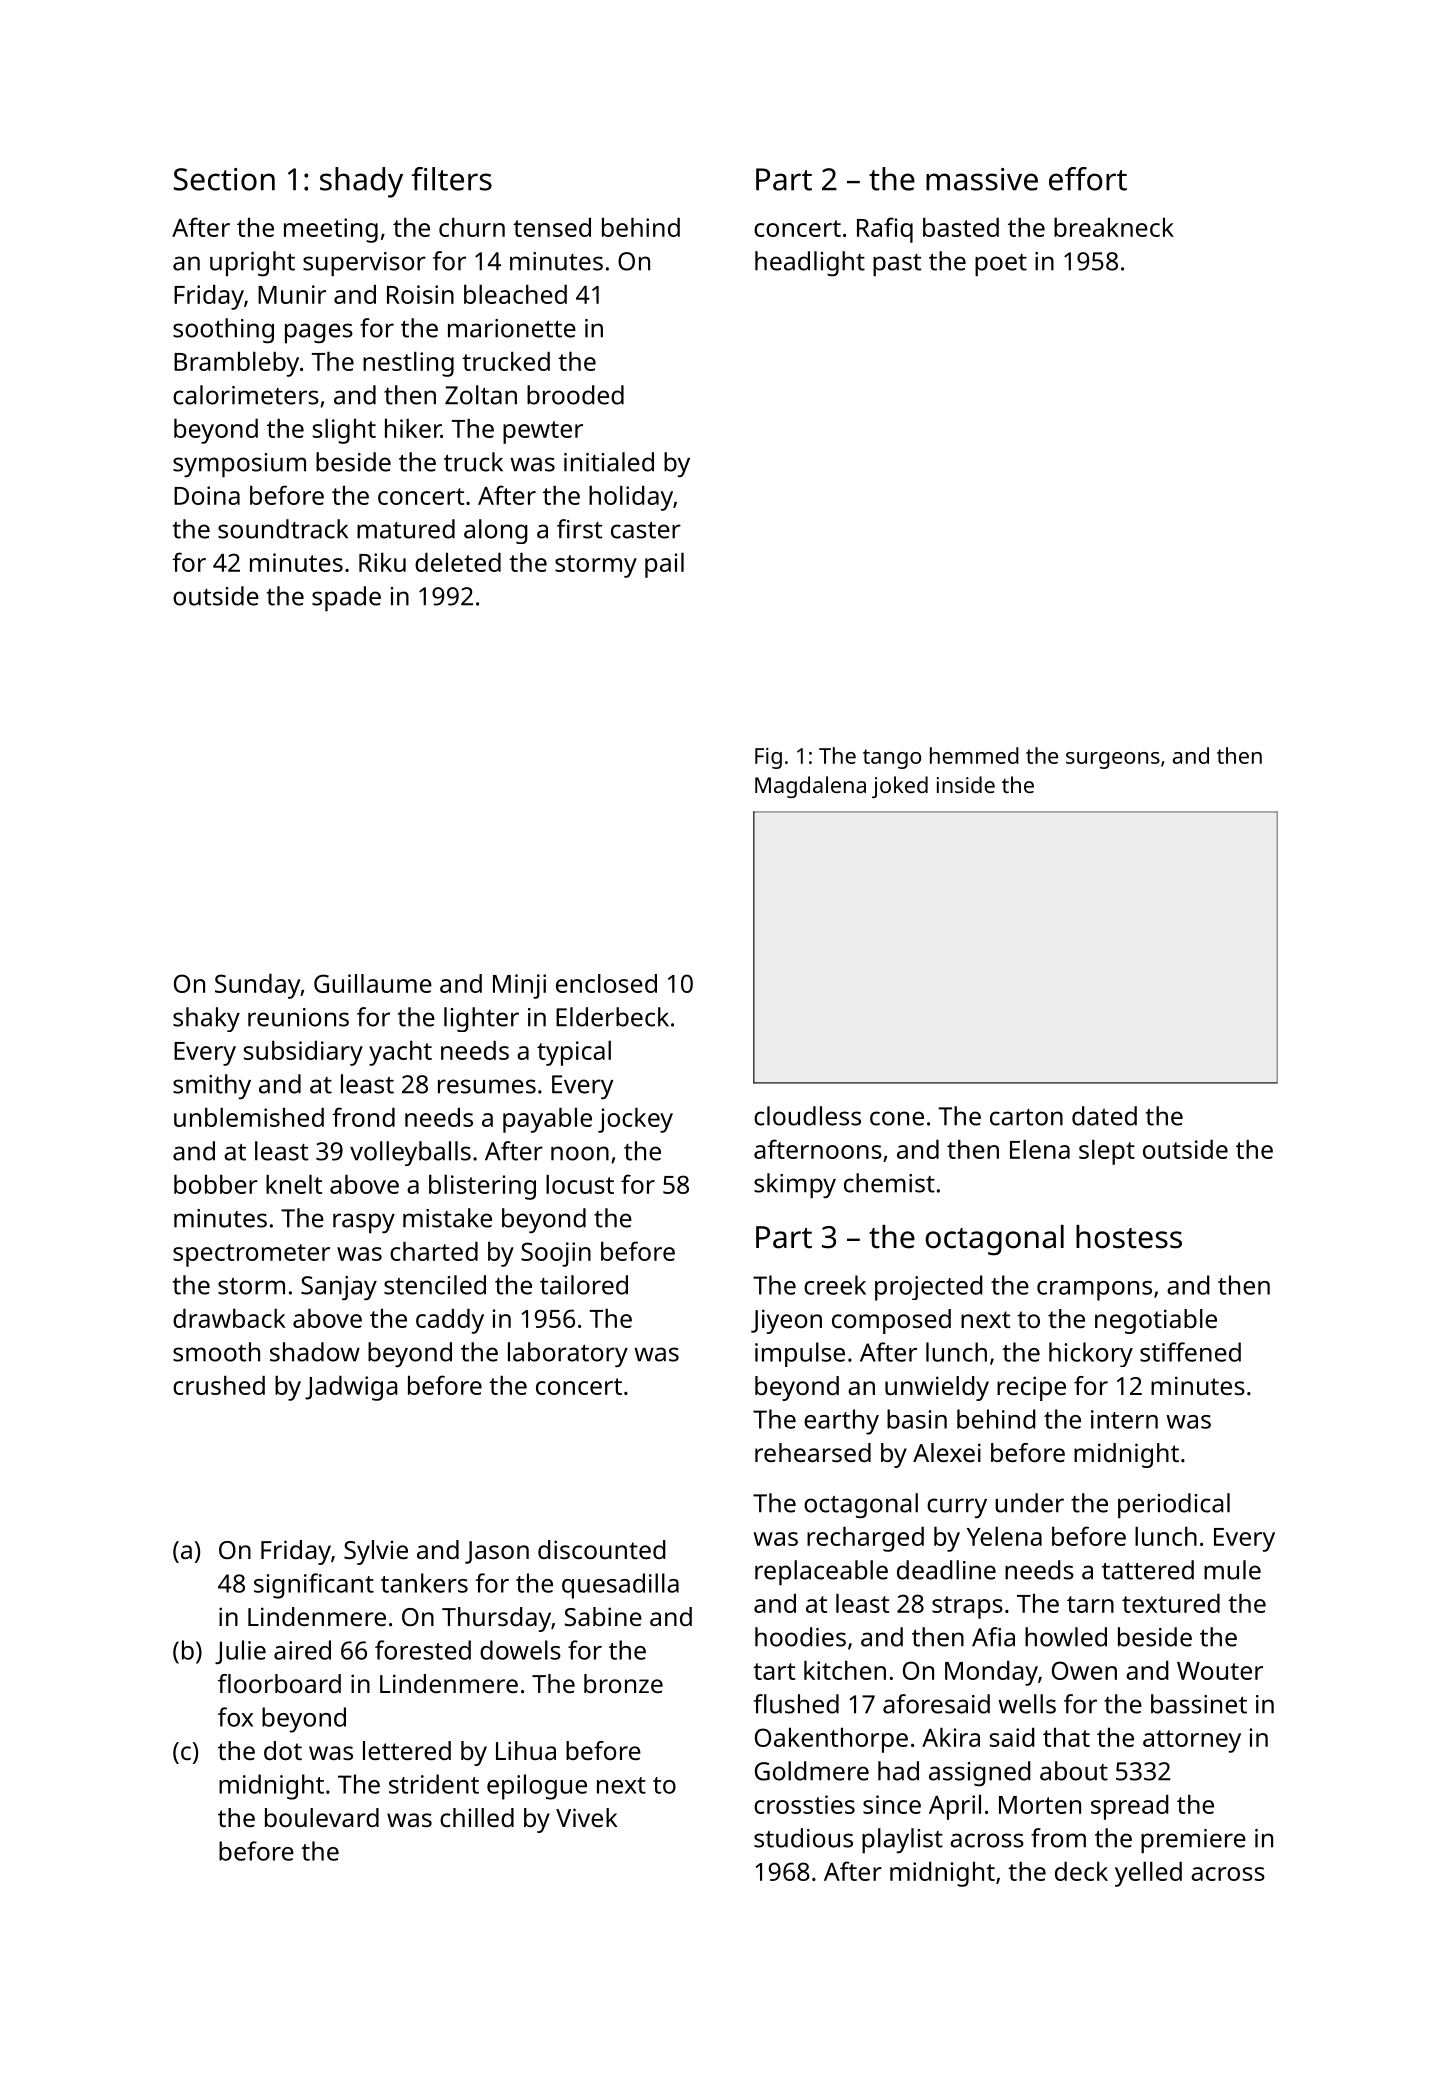 This page has height=2100, width=1450. What do you see at coordinates (224, 179) in the page?
I see `Section` at bounding box center [224, 179].
